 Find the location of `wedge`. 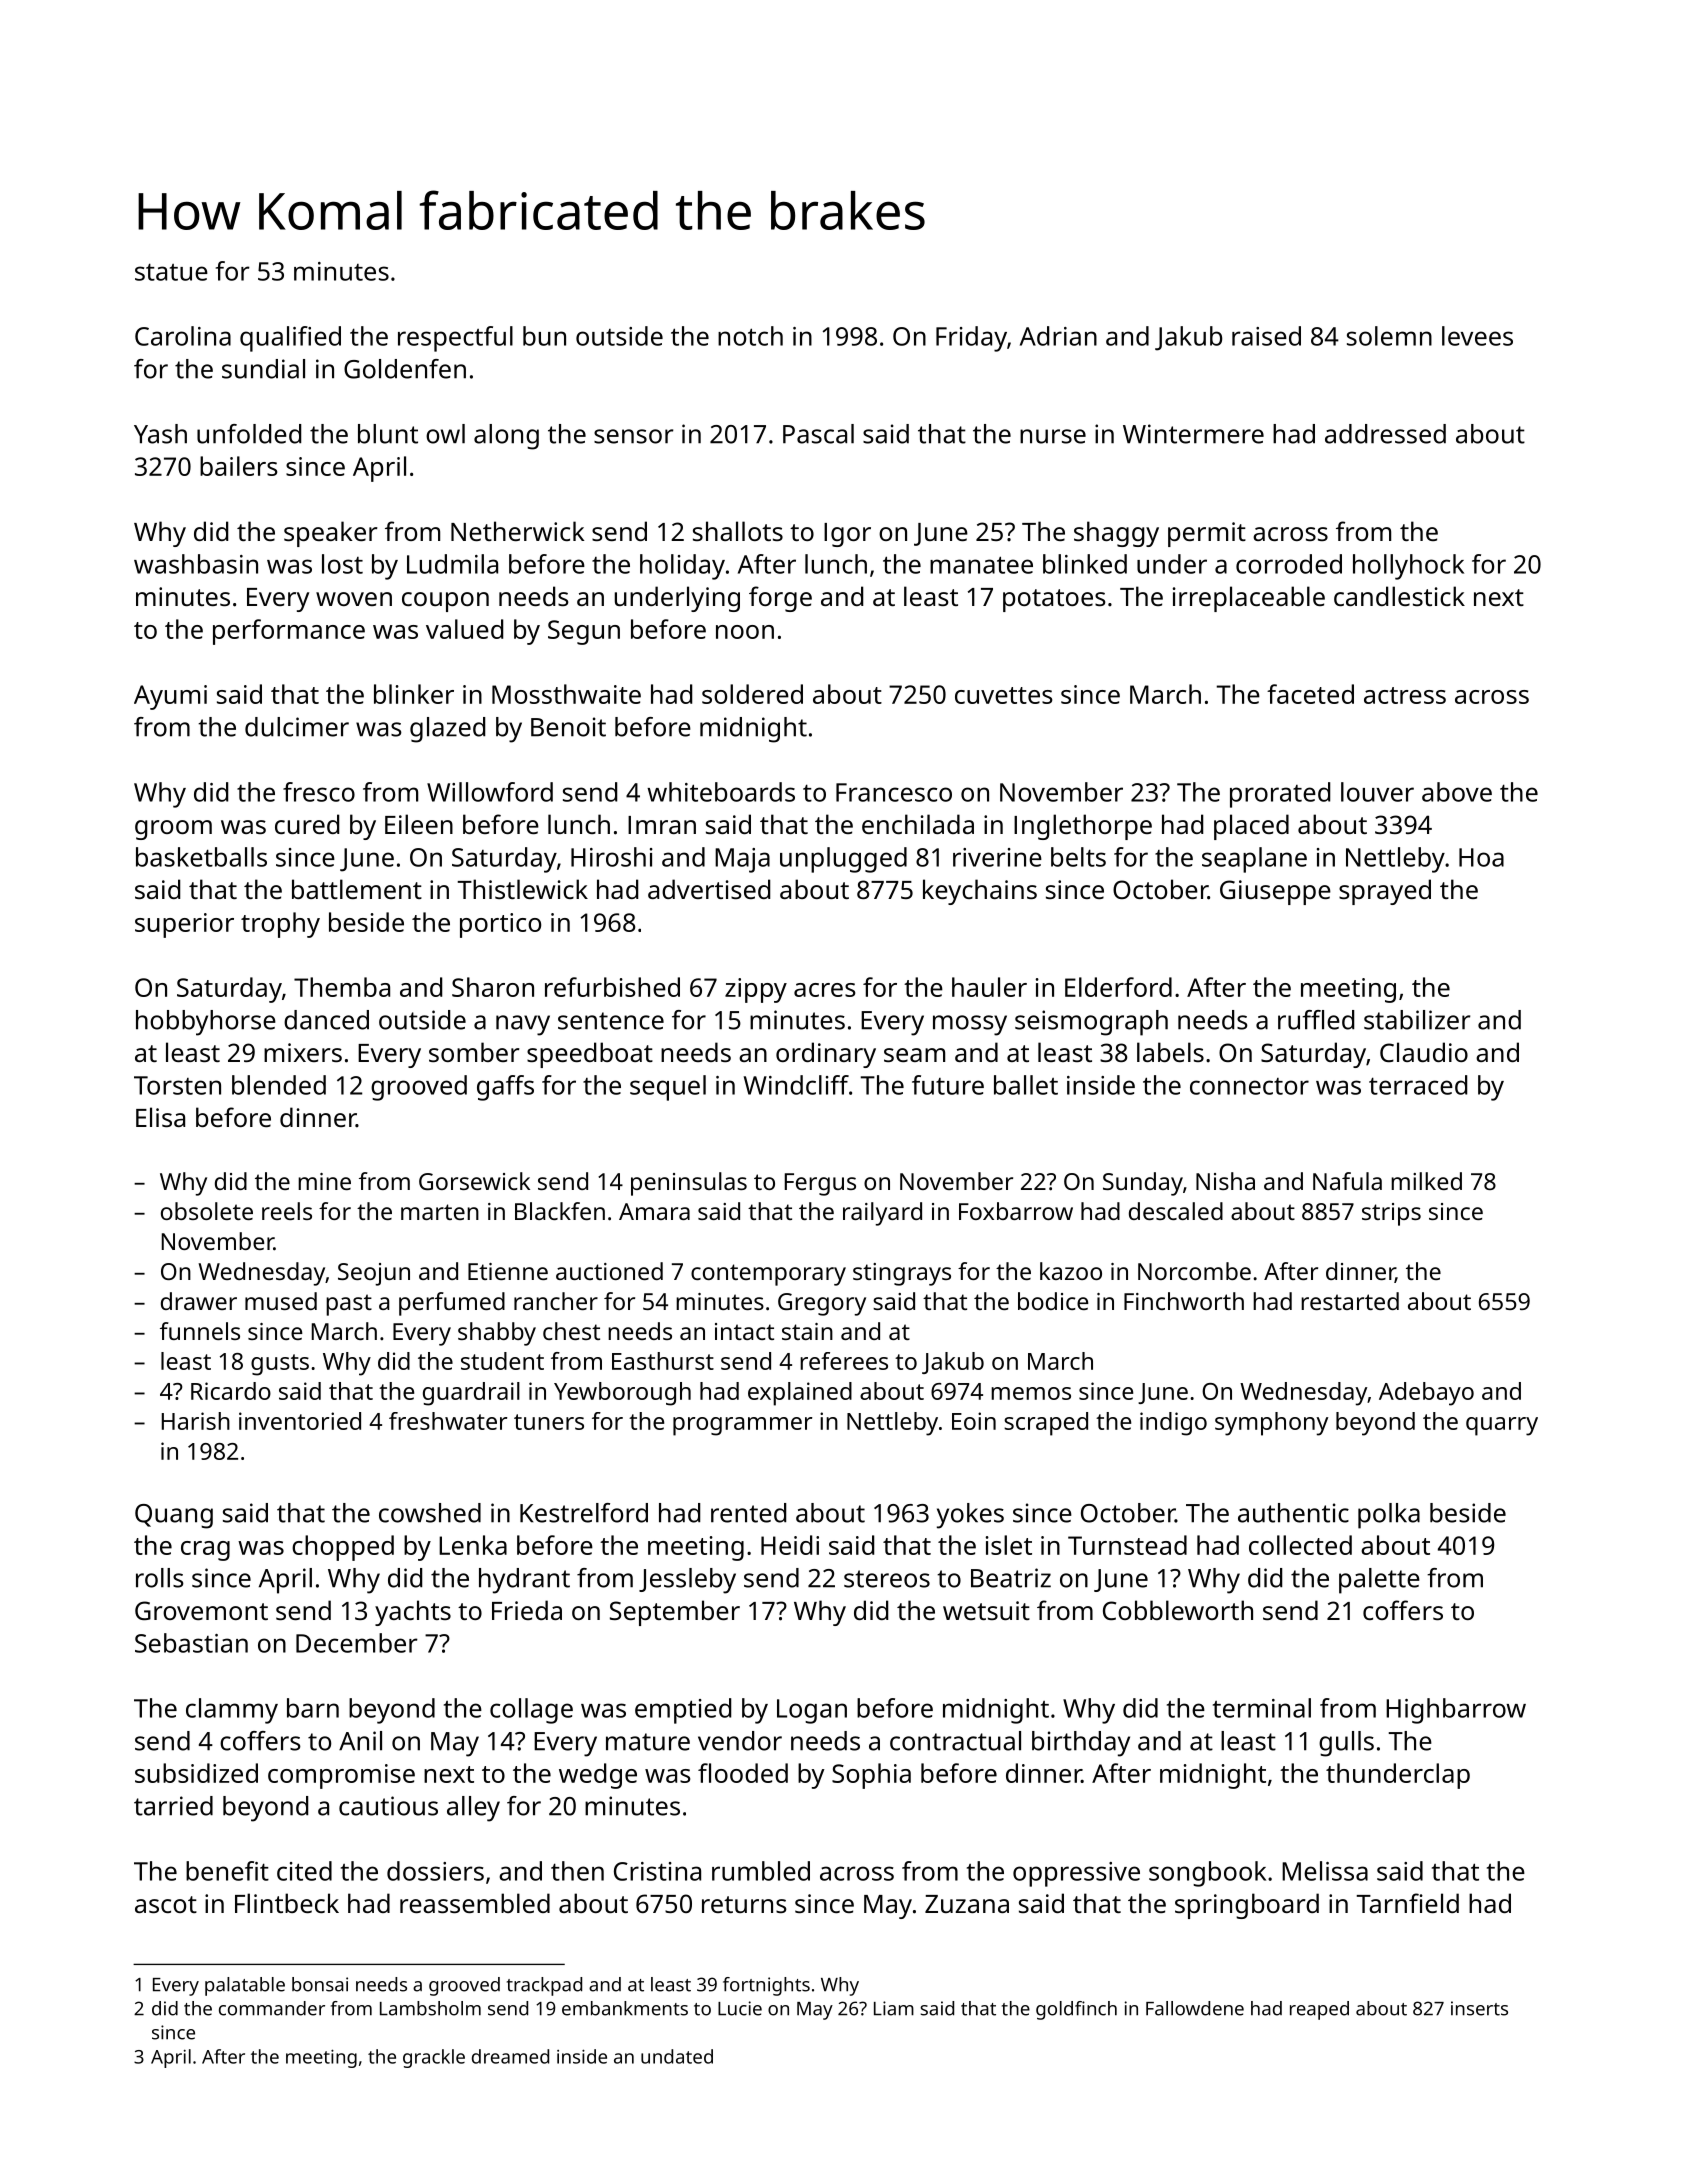

wedge is located at coordinates (598, 1776).
